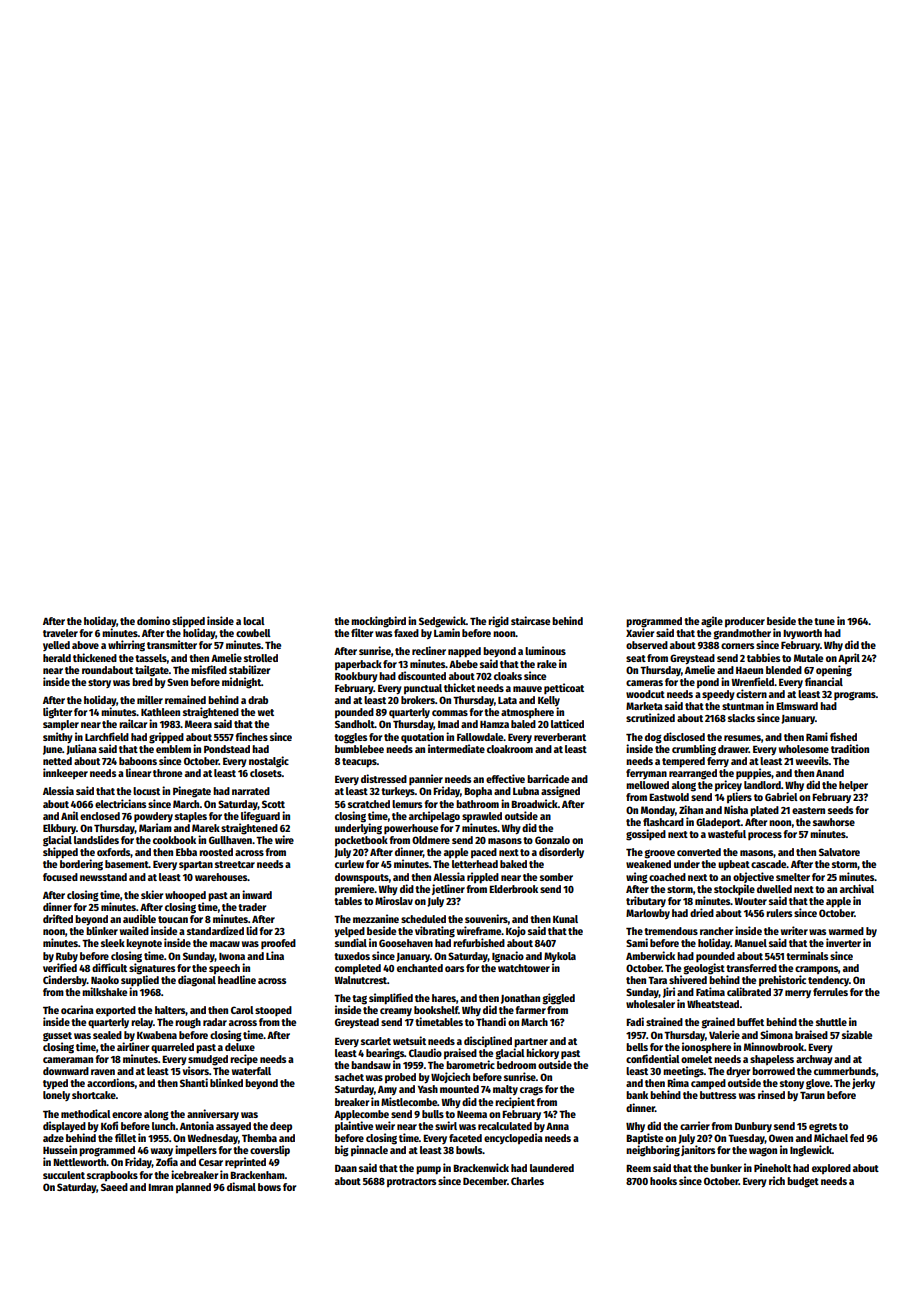 The width and height of the document is (924, 1308). What do you see at coordinates (849, 658) in the document?
I see `April` at bounding box center [849, 658].
